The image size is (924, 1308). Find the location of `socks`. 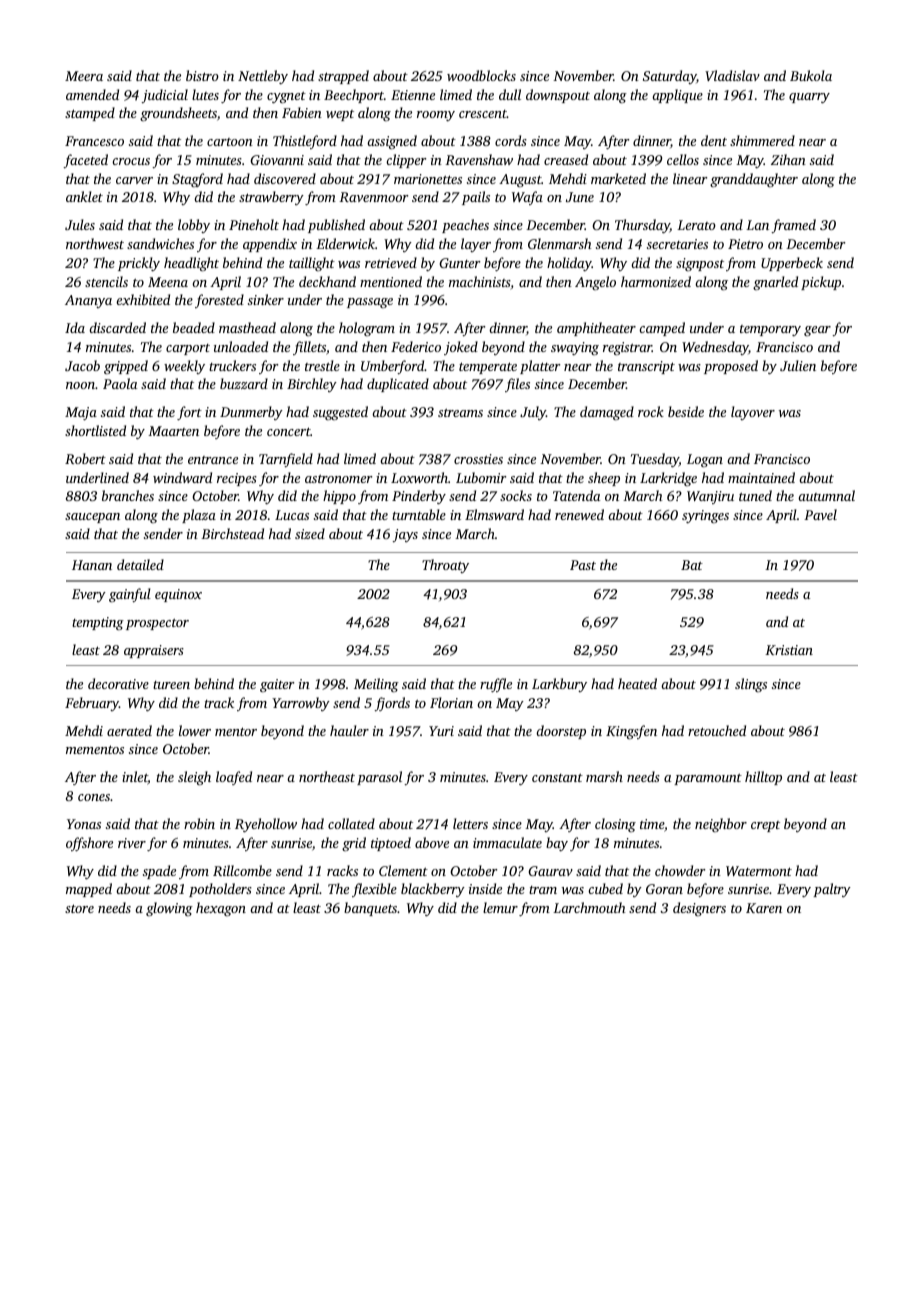

socks is located at coordinates (516, 495).
